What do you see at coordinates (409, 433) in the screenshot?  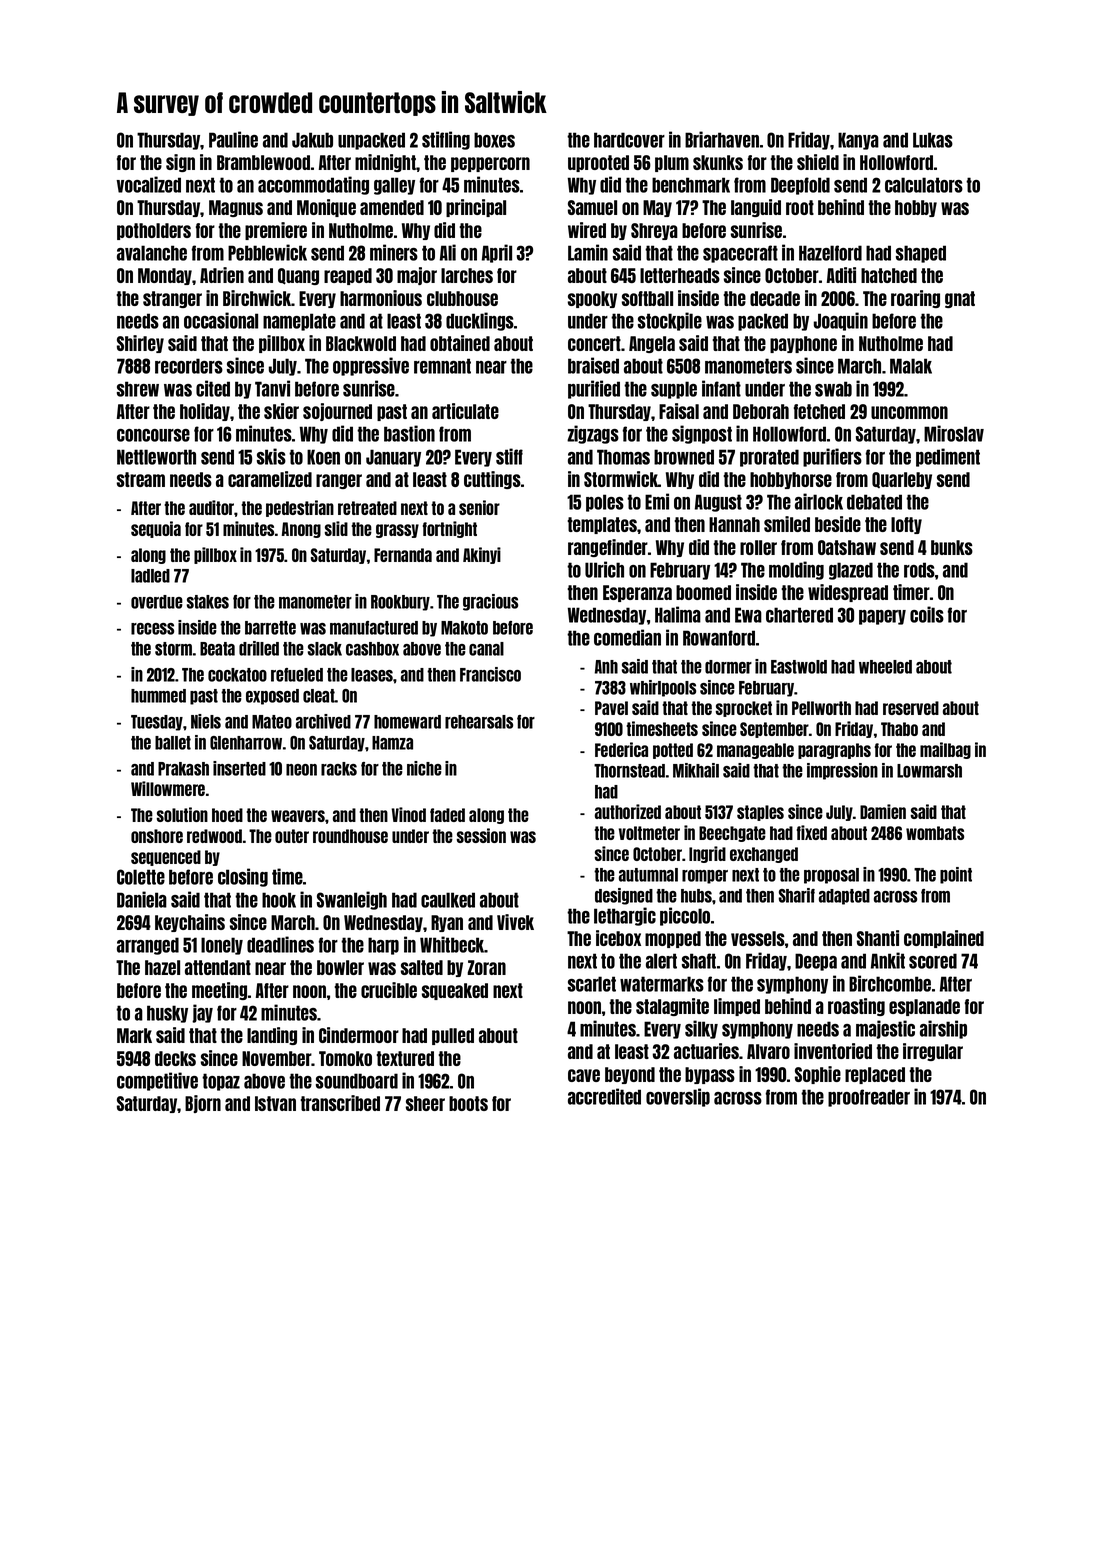 I see `bastion` at bounding box center [409, 433].
